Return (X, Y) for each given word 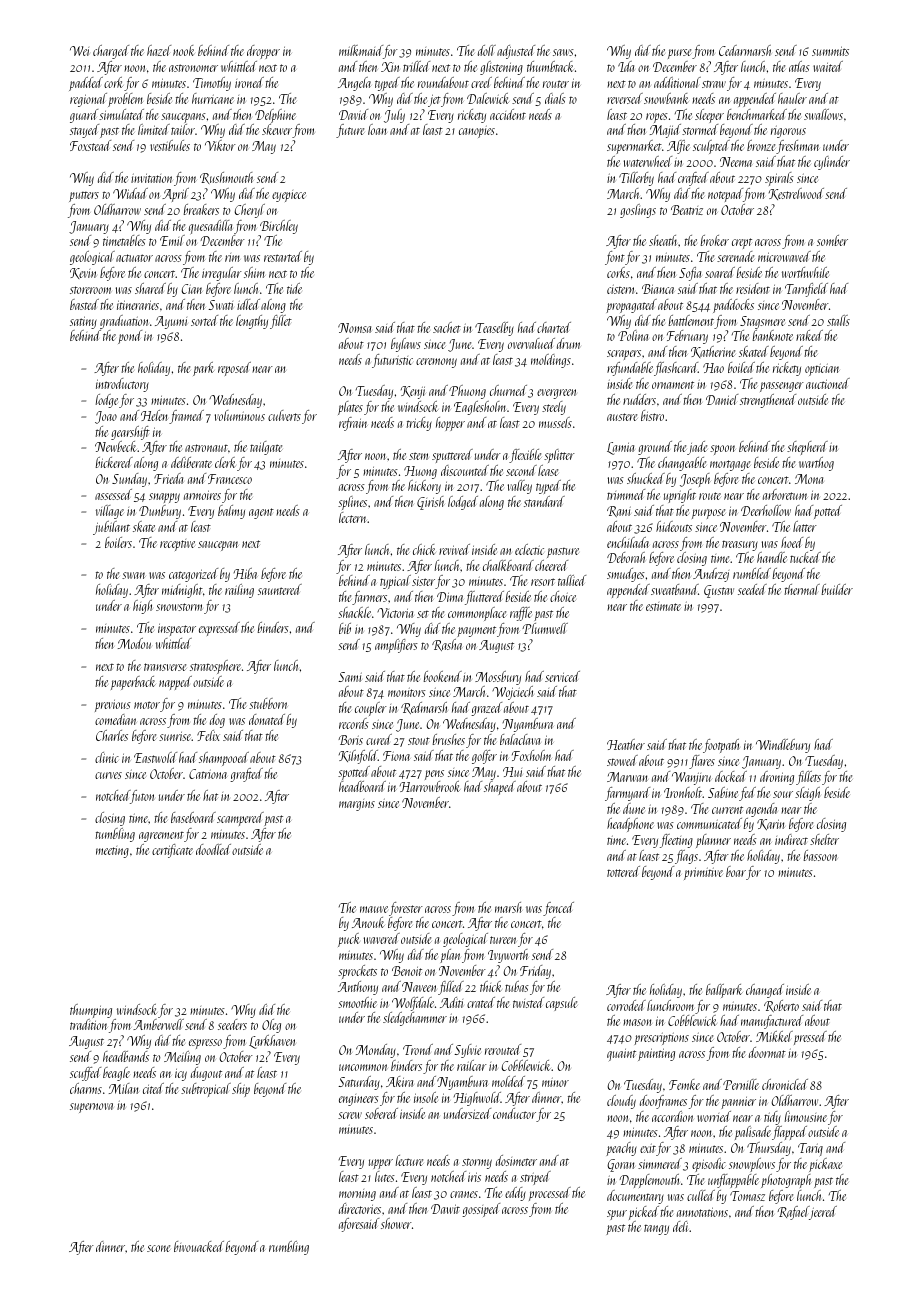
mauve (374, 909)
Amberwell (158, 1024)
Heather (626, 744)
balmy (231, 512)
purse (680, 54)
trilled (416, 66)
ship (241, 1090)
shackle (354, 612)
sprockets (357, 972)
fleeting (676, 841)
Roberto (781, 1006)
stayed (84, 131)
